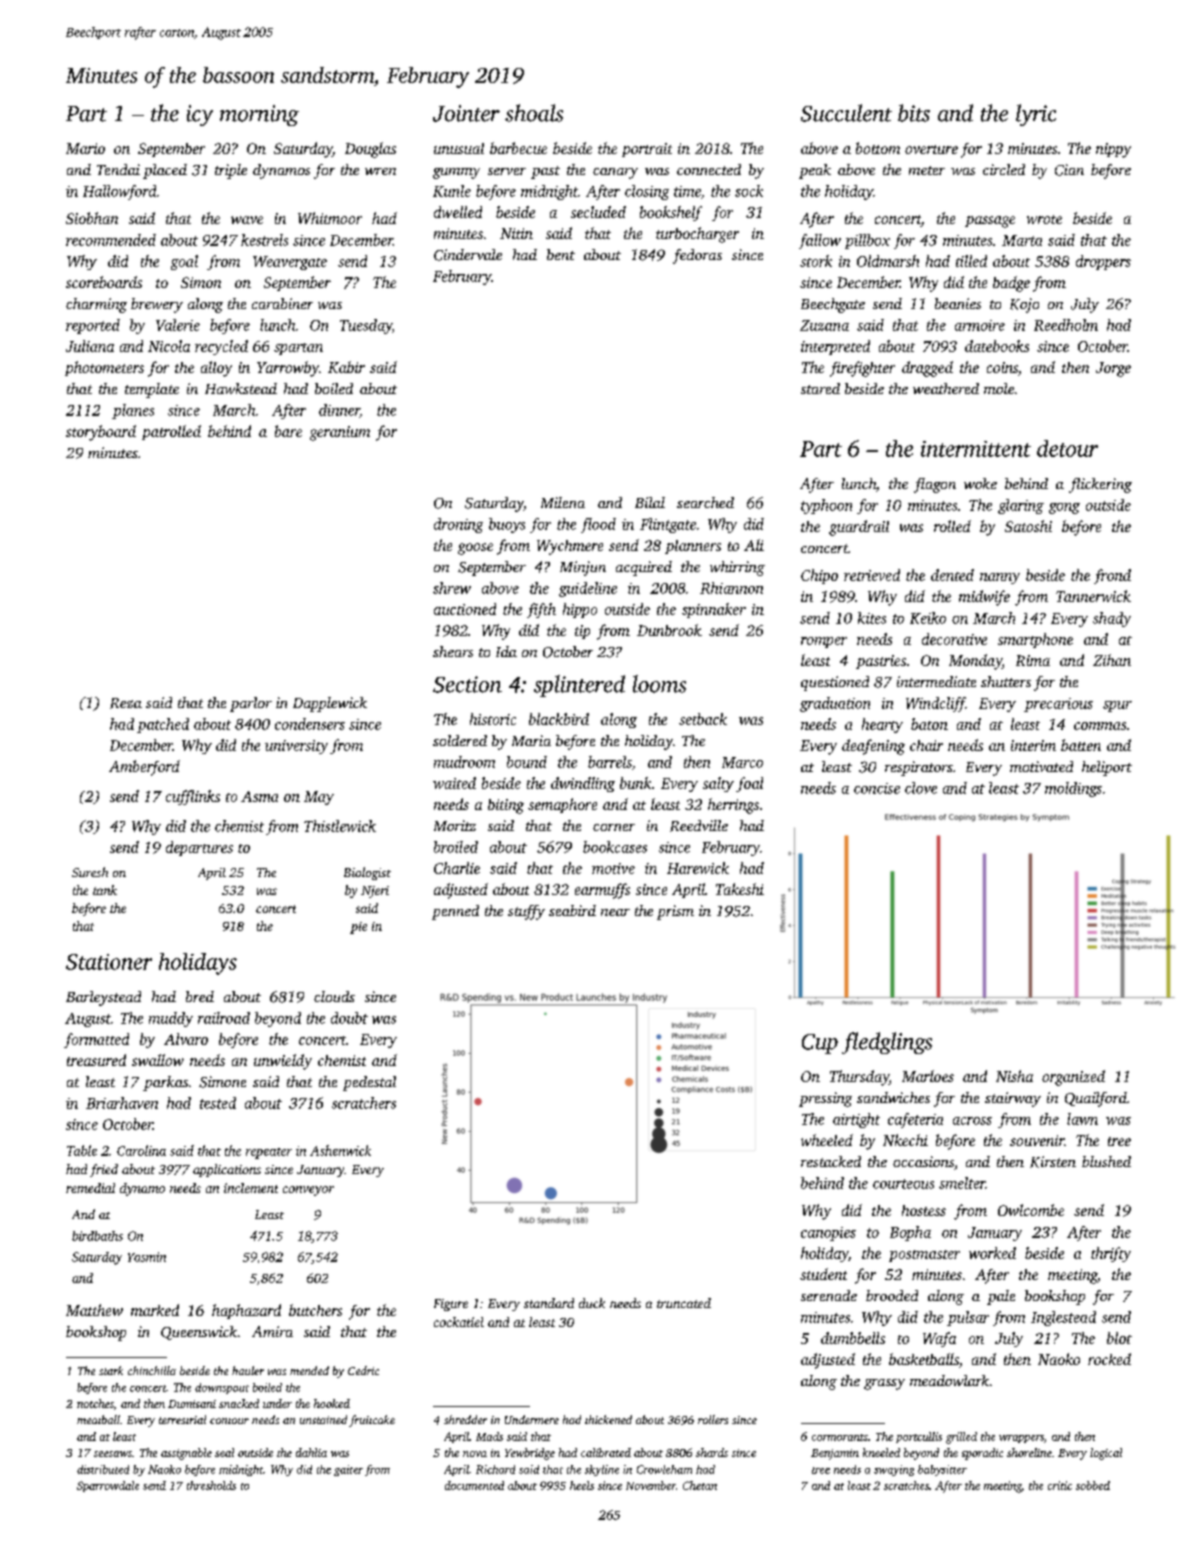  I want to click on mudroom, so click(464, 762).
